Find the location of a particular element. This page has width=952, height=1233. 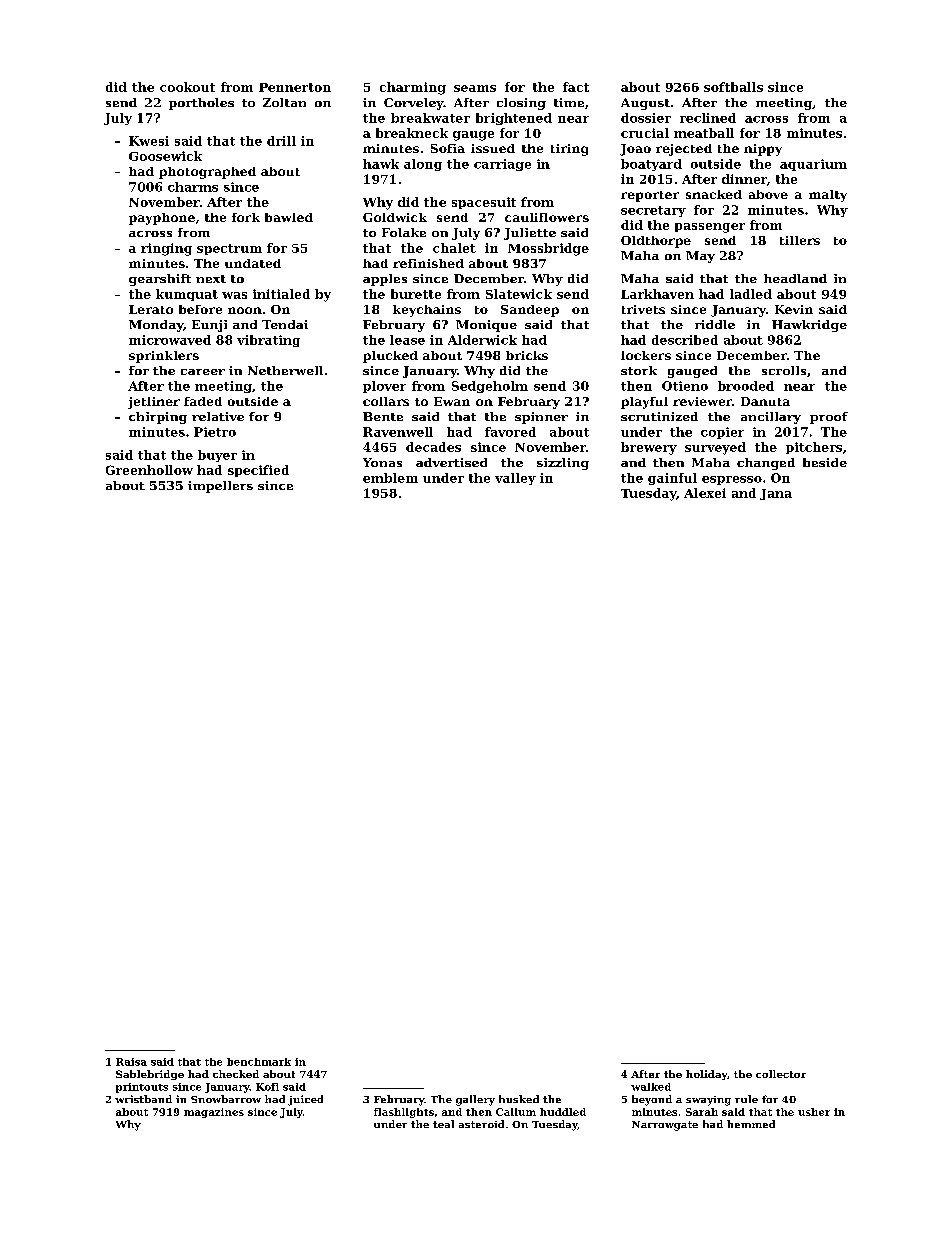

Netherwell is located at coordinates (285, 370).
